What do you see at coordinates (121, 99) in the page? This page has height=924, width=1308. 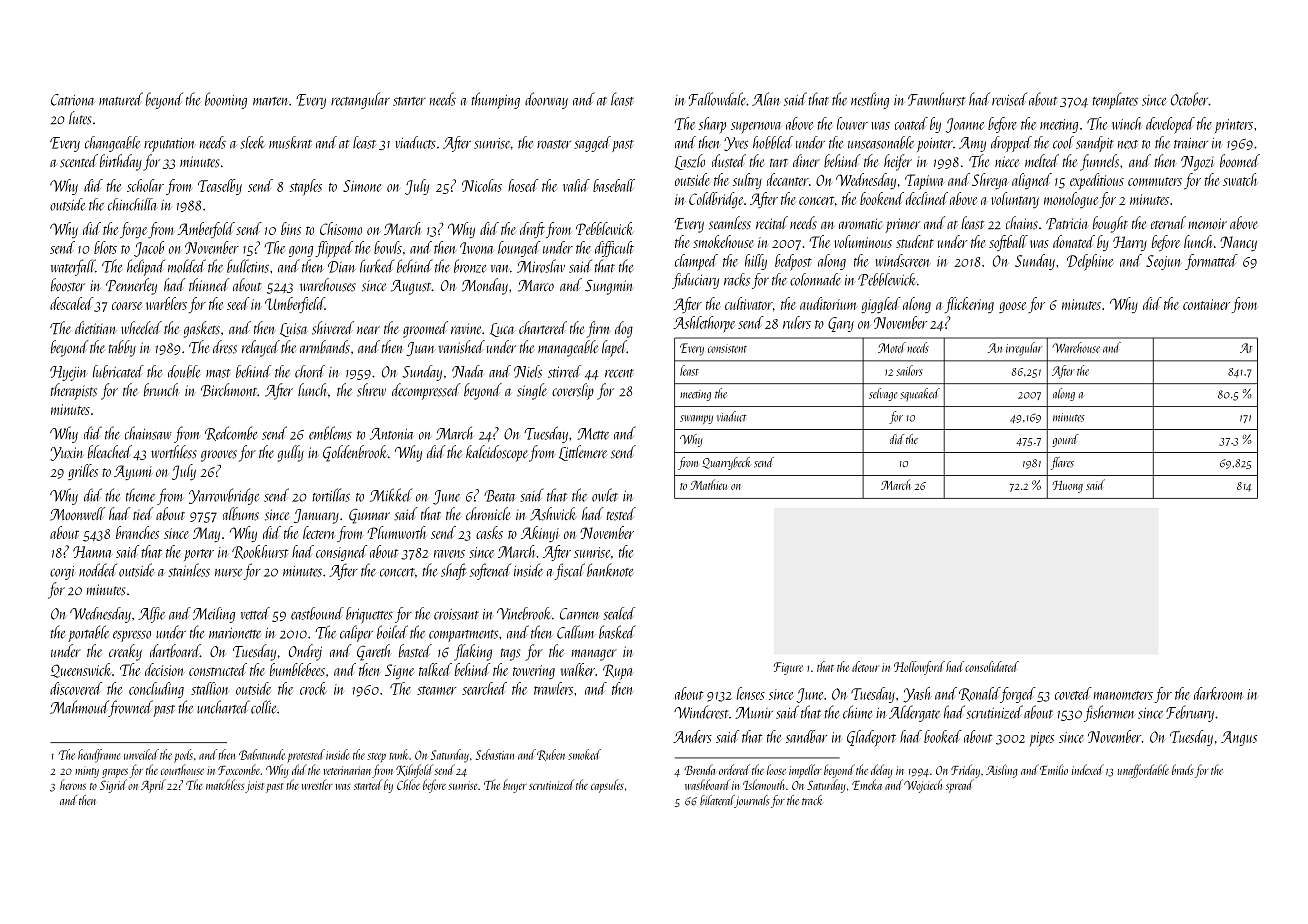 I see `matured` at bounding box center [121, 99].
